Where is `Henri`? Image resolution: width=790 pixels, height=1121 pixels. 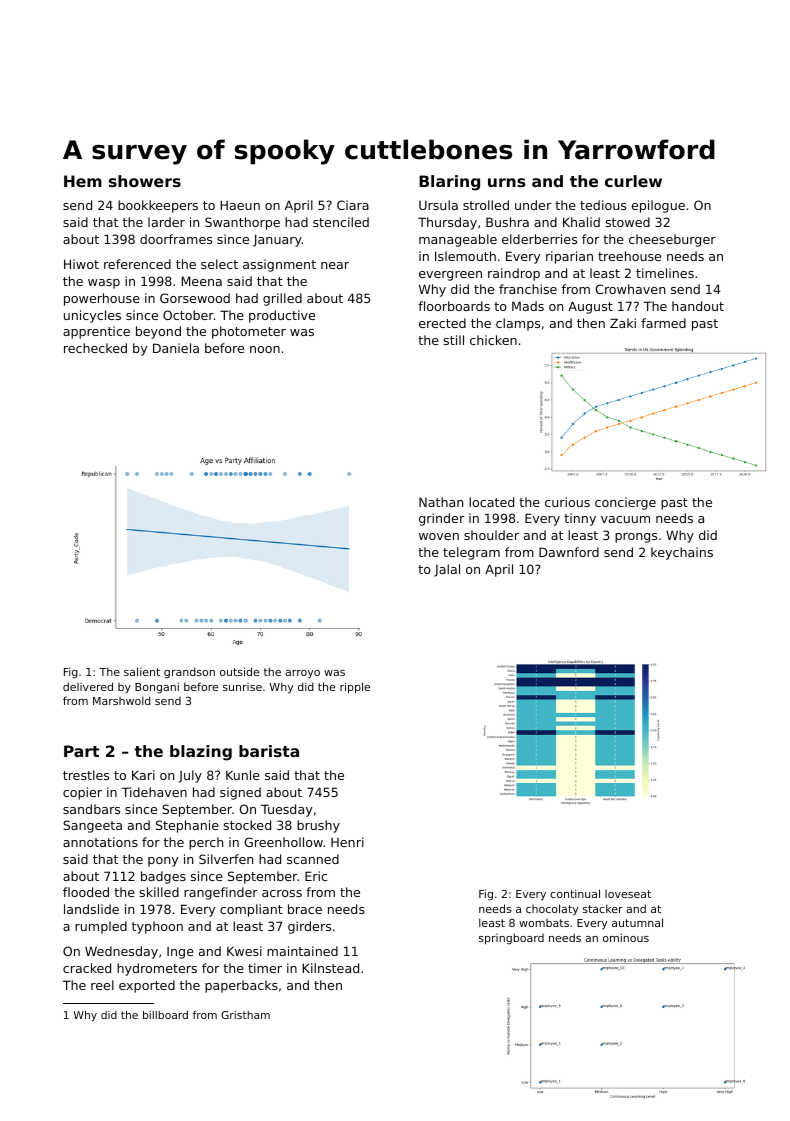 Henri is located at coordinates (347, 842).
